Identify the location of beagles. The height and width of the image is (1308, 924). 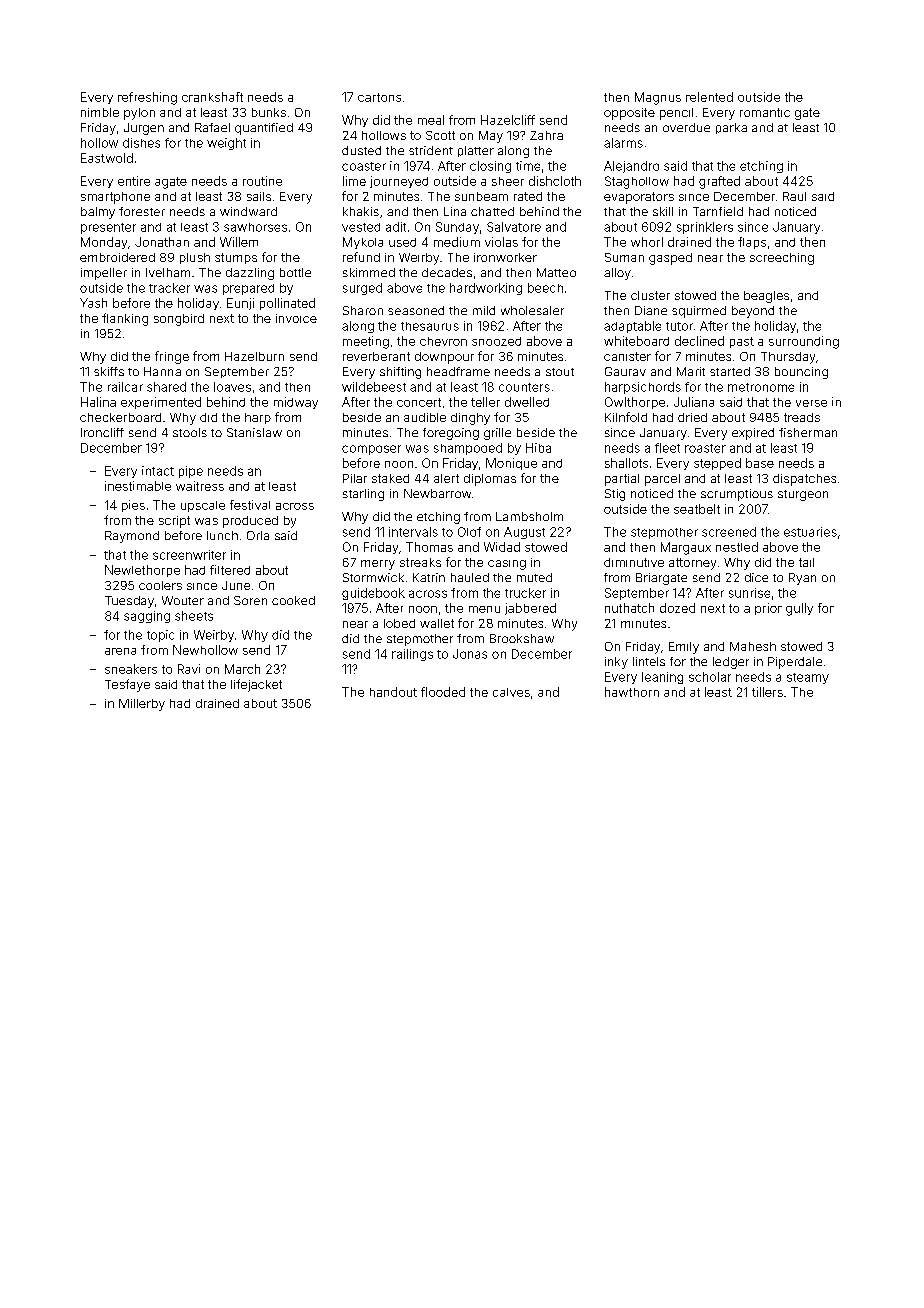
(766, 297).
